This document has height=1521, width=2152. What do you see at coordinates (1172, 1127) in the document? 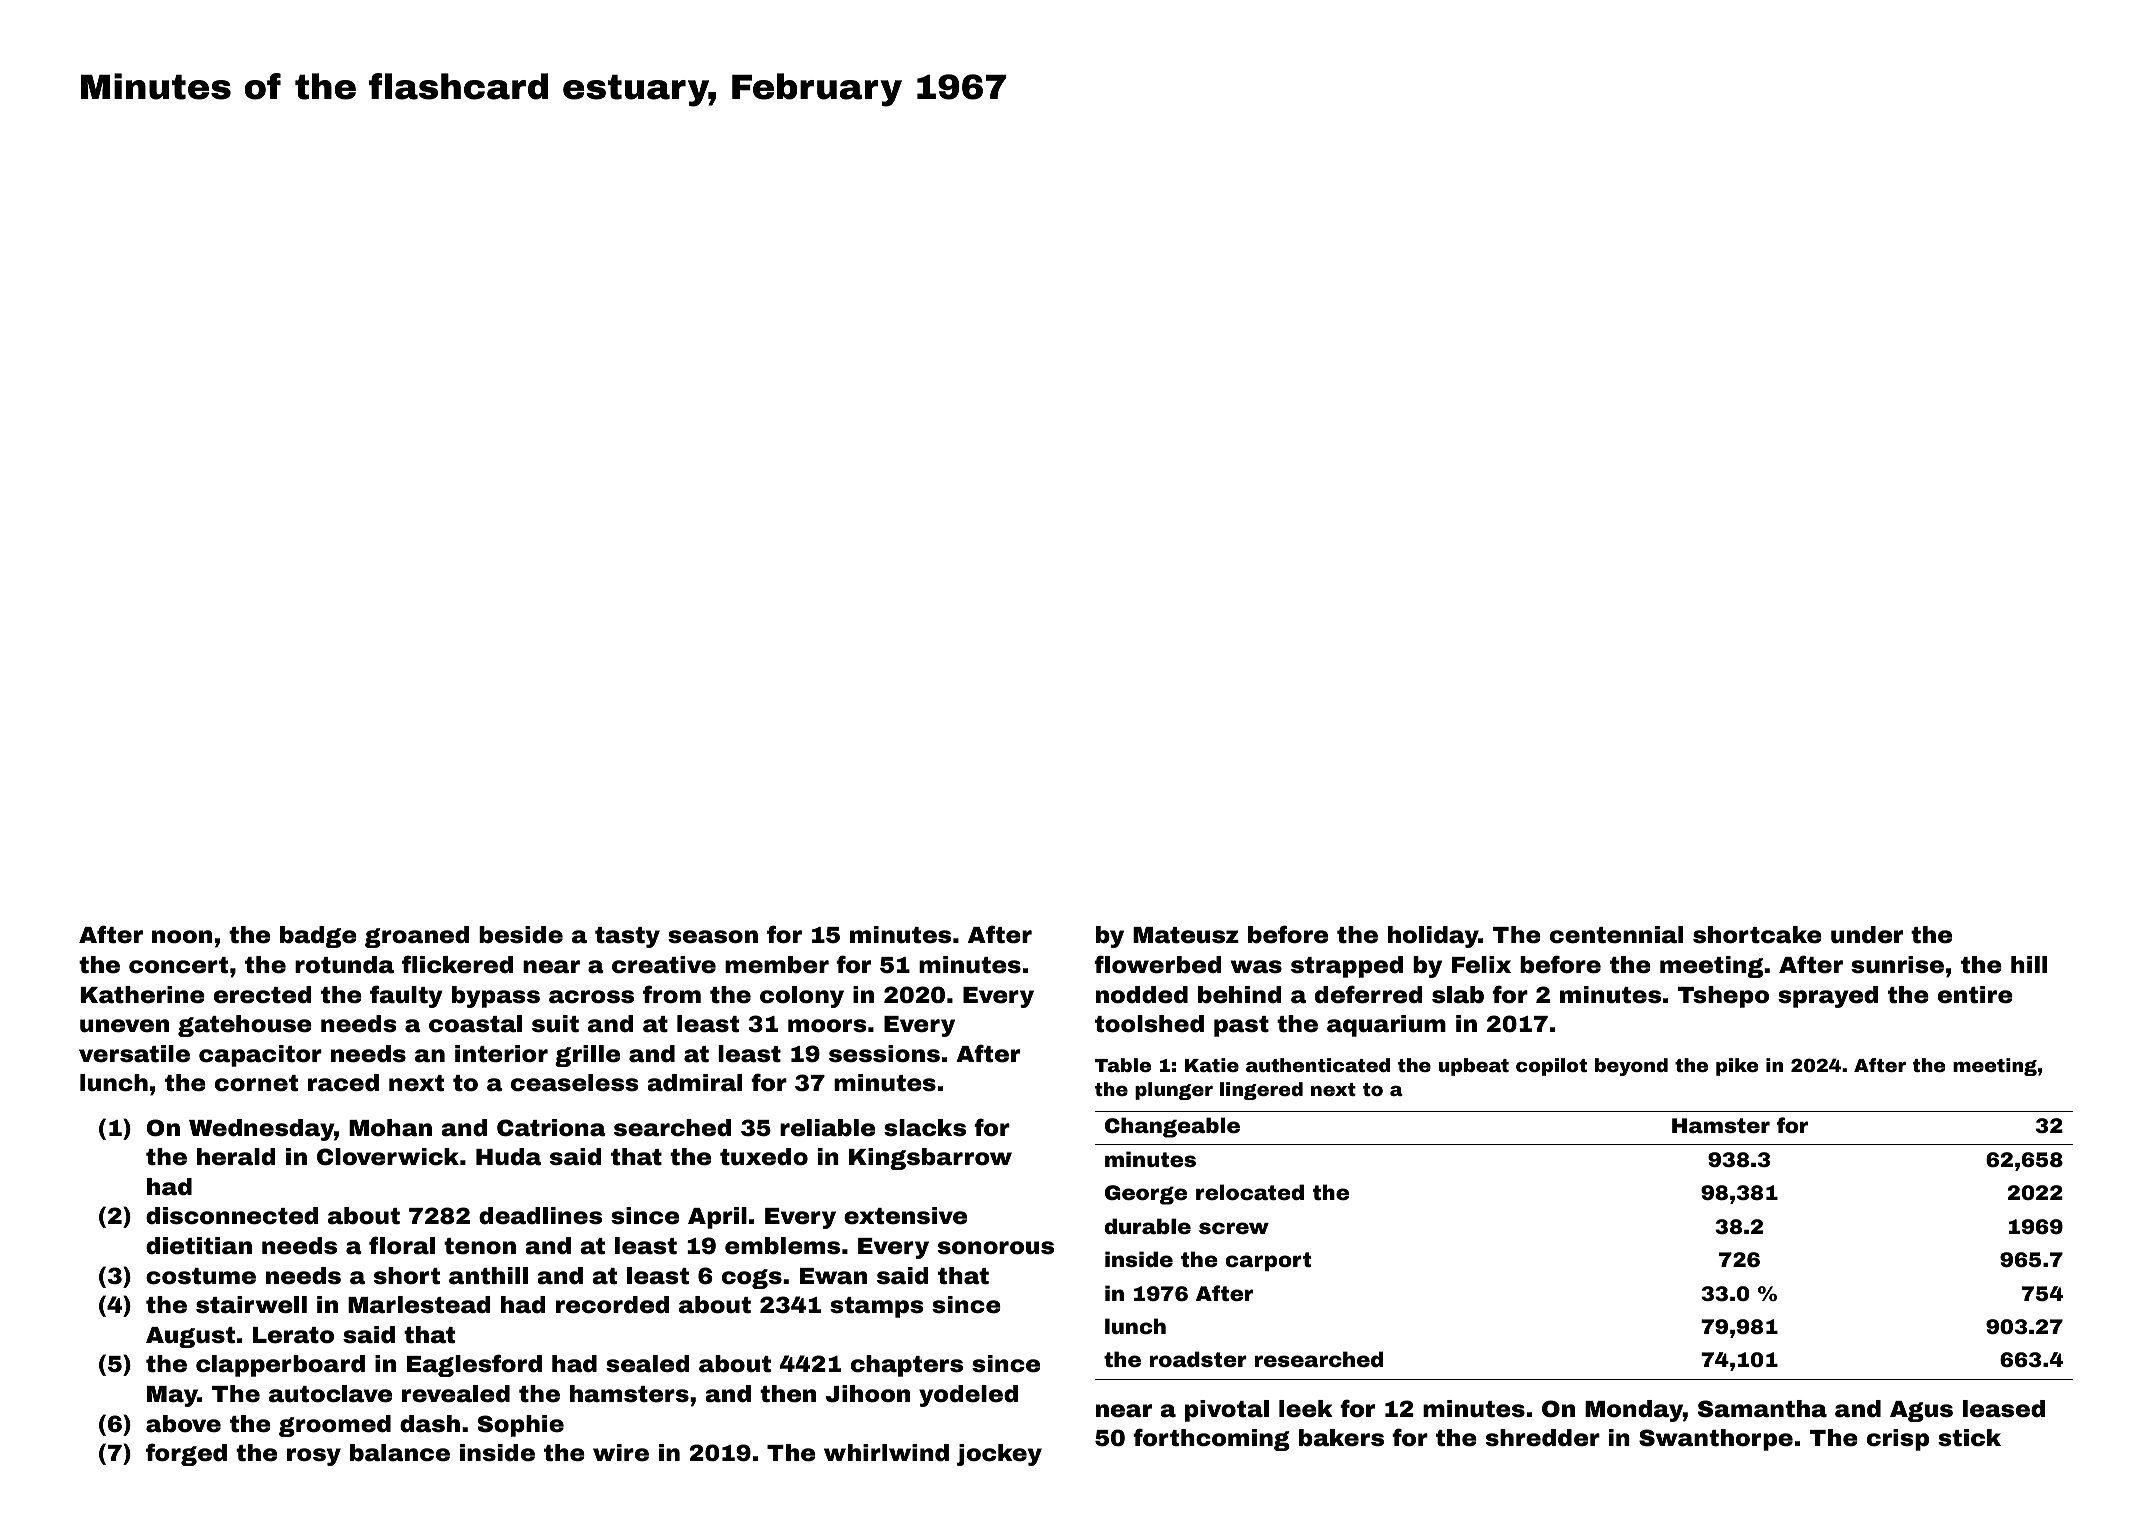
I see `Changeable` at bounding box center [1172, 1127].
